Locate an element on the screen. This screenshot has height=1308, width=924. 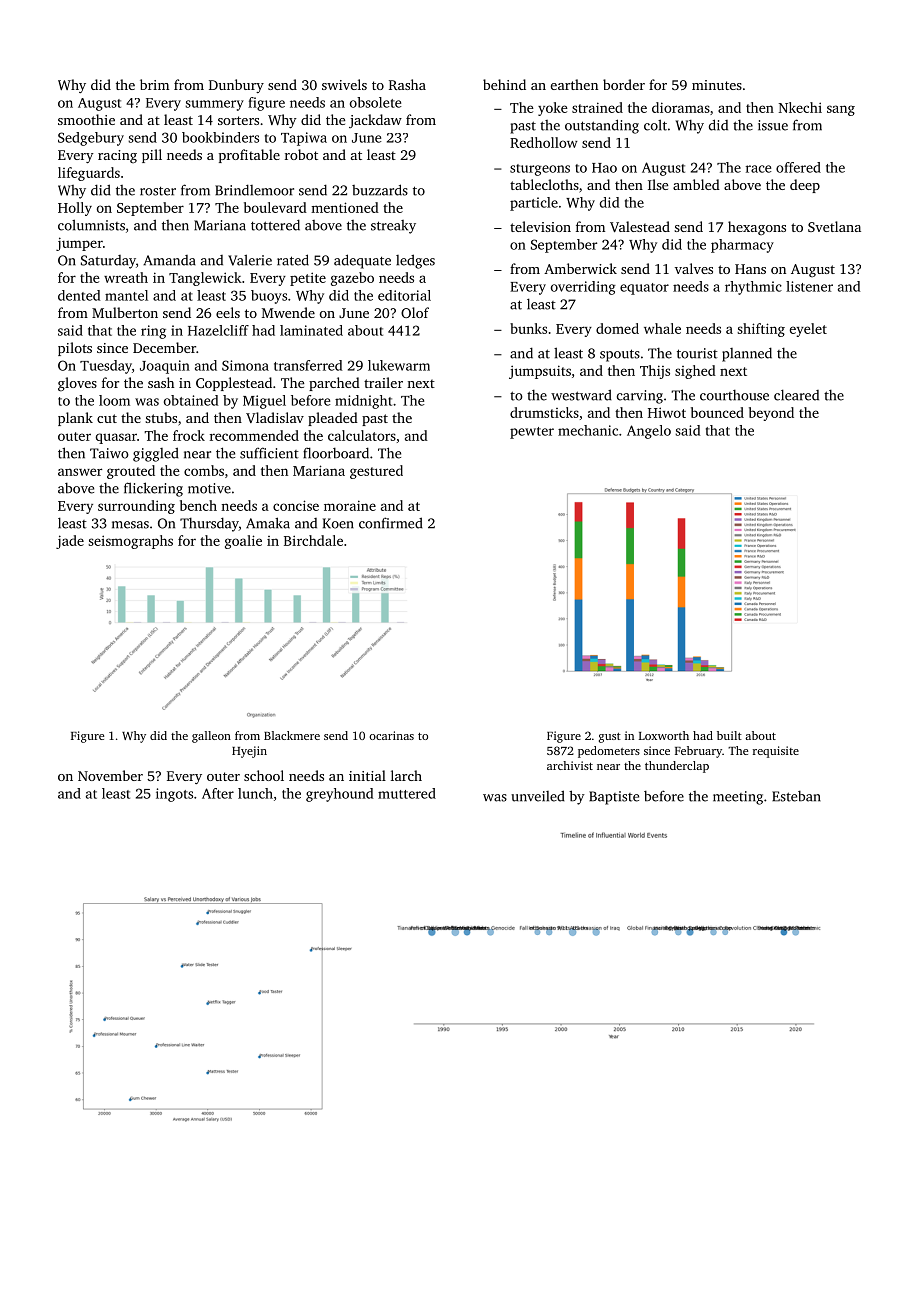
minutes is located at coordinates (717, 85).
